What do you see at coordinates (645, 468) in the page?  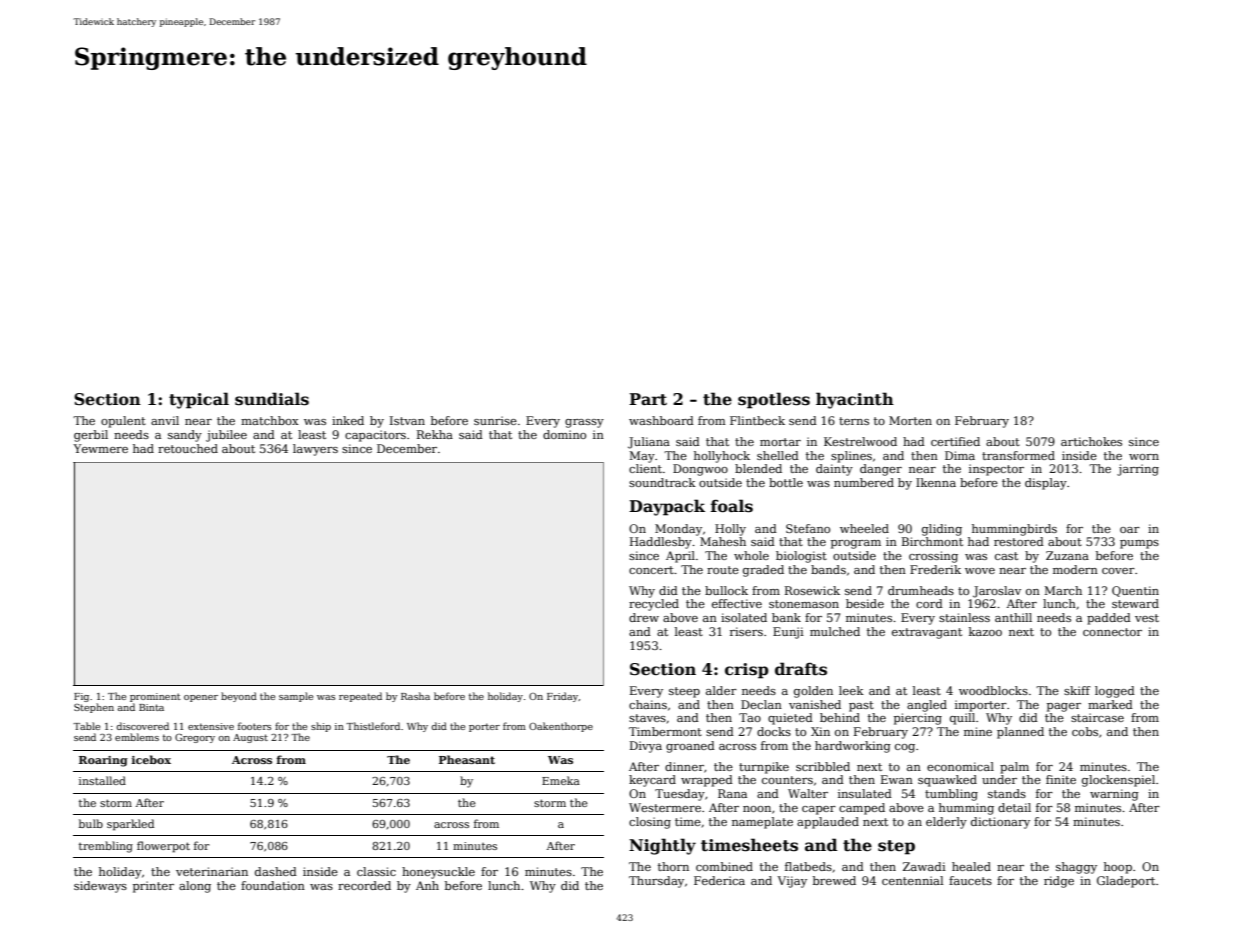 I see `client` at bounding box center [645, 468].
